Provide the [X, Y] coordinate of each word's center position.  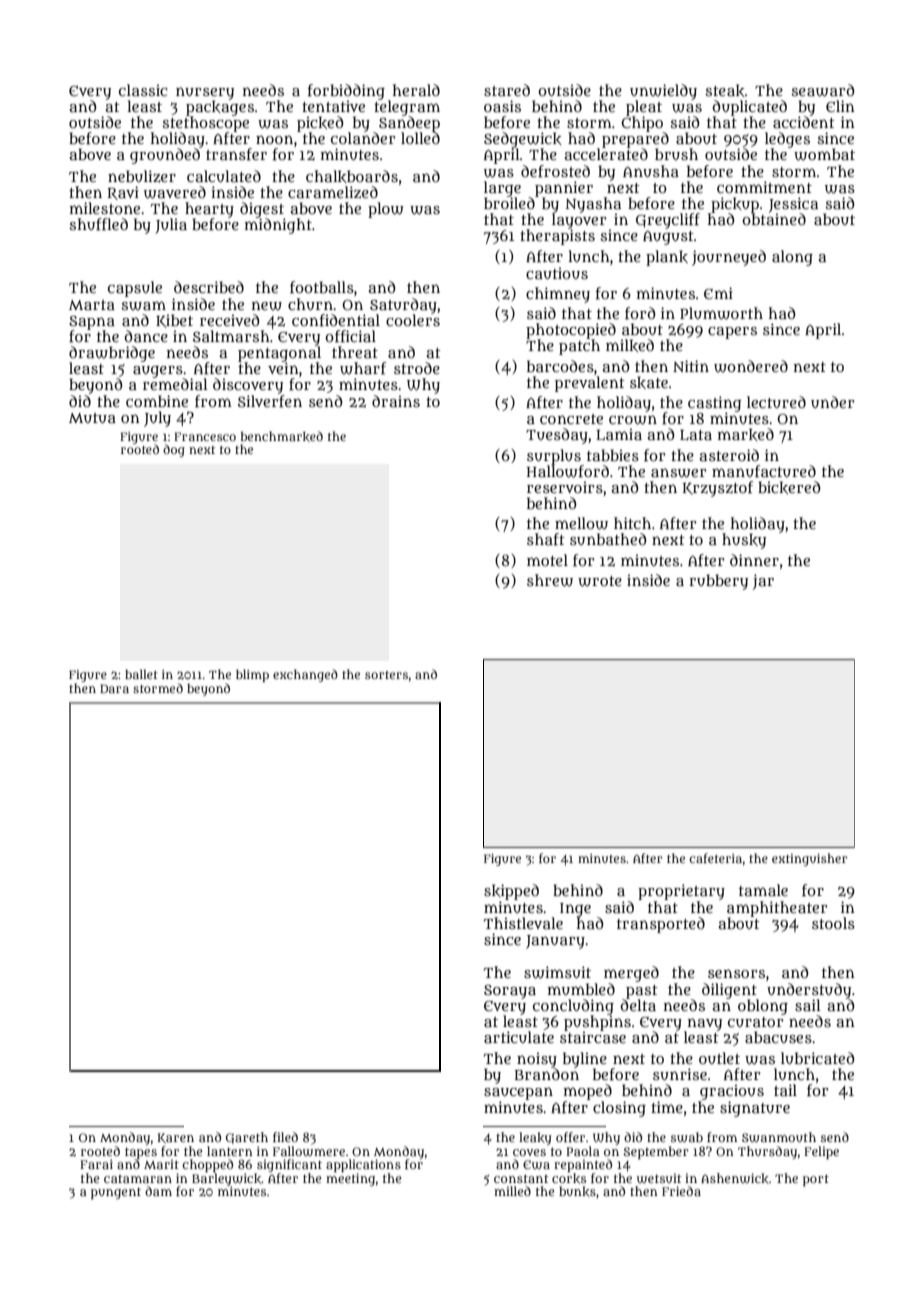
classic [143, 90]
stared [507, 90]
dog [174, 450]
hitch [632, 523]
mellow [581, 523]
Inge [575, 910]
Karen [175, 1138]
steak [724, 90]
